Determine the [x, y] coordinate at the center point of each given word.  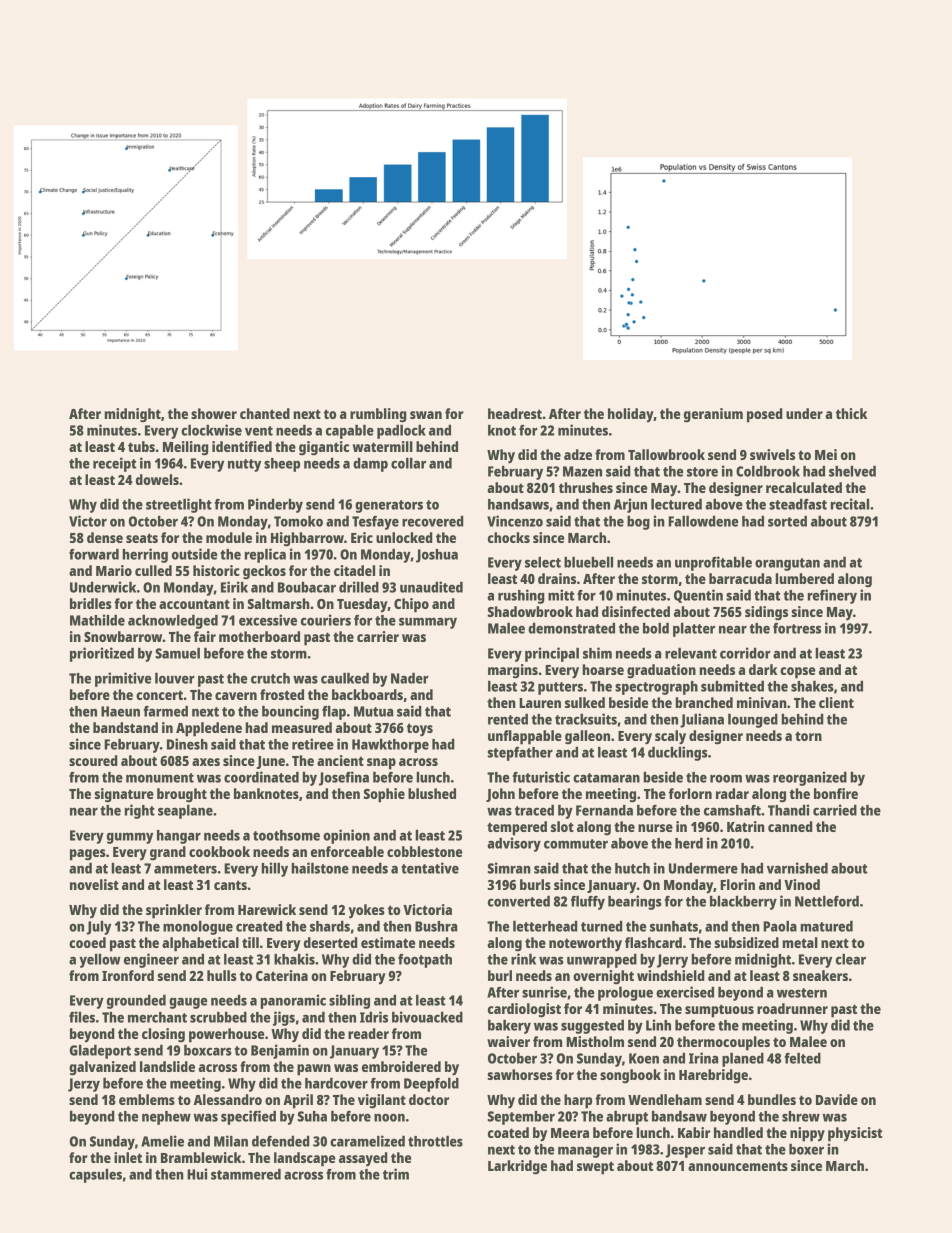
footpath [425, 961]
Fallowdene [703, 521]
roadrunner [792, 1008]
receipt [115, 464]
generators [389, 506]
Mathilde [97, 620]
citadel [354, 570]
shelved [852, 471]
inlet [128, 1157]
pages [88, 855]
